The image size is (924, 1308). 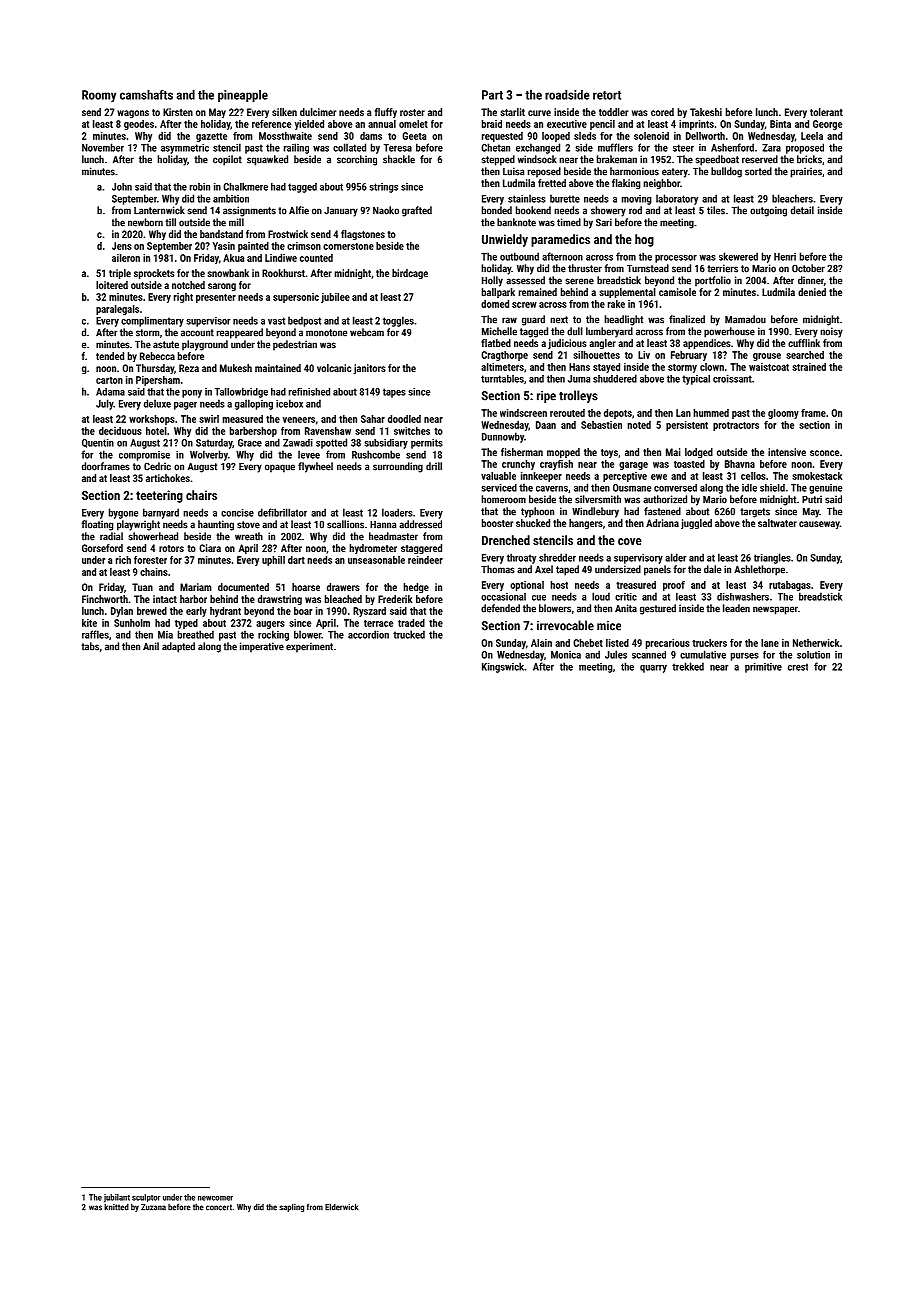 What do you see at coordinates (262, 647) in the screenshot?
I see `imperative` at bounding box center [262, 647].
